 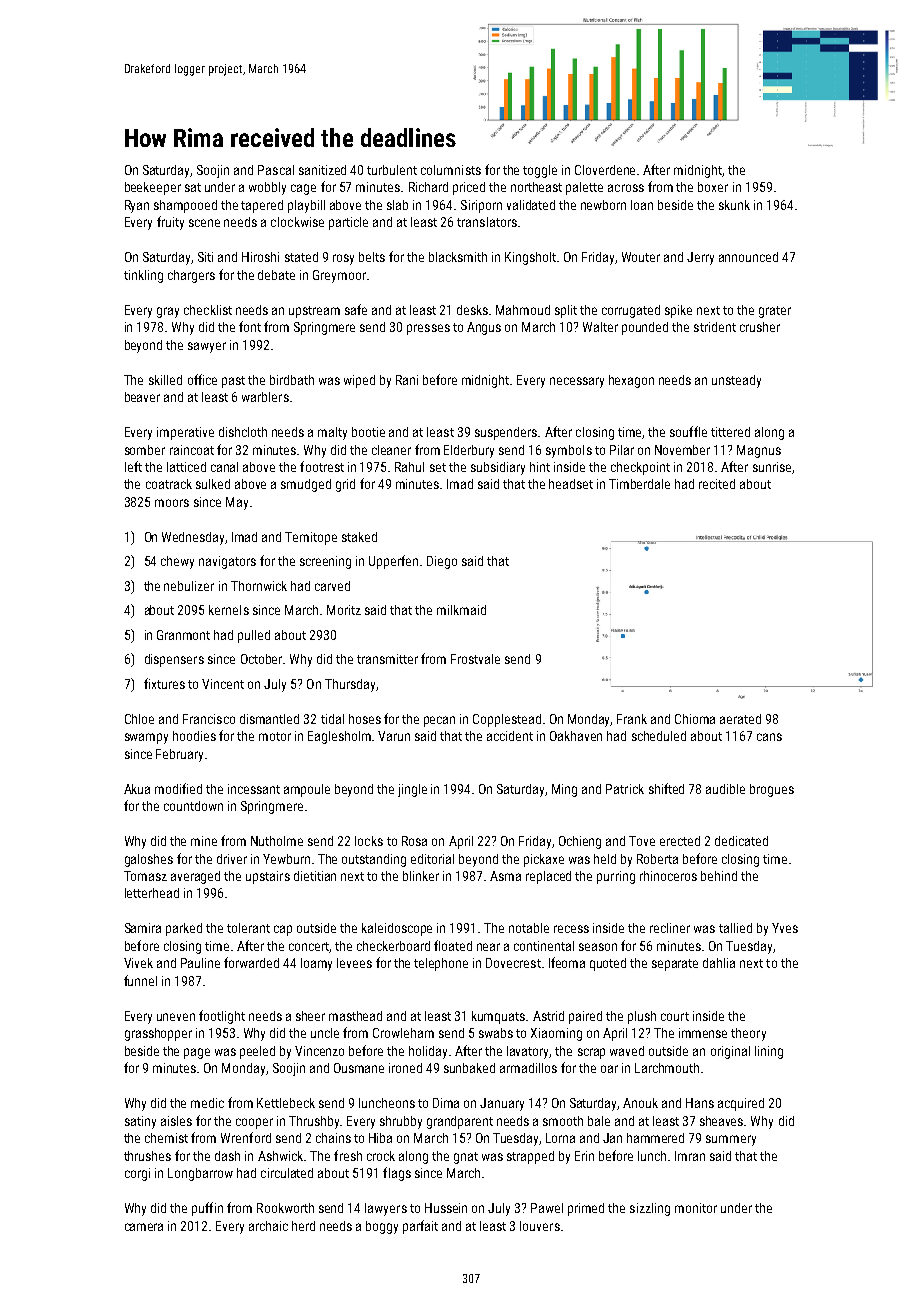 I want to click on wobbly, so click(x=267, y=188).
